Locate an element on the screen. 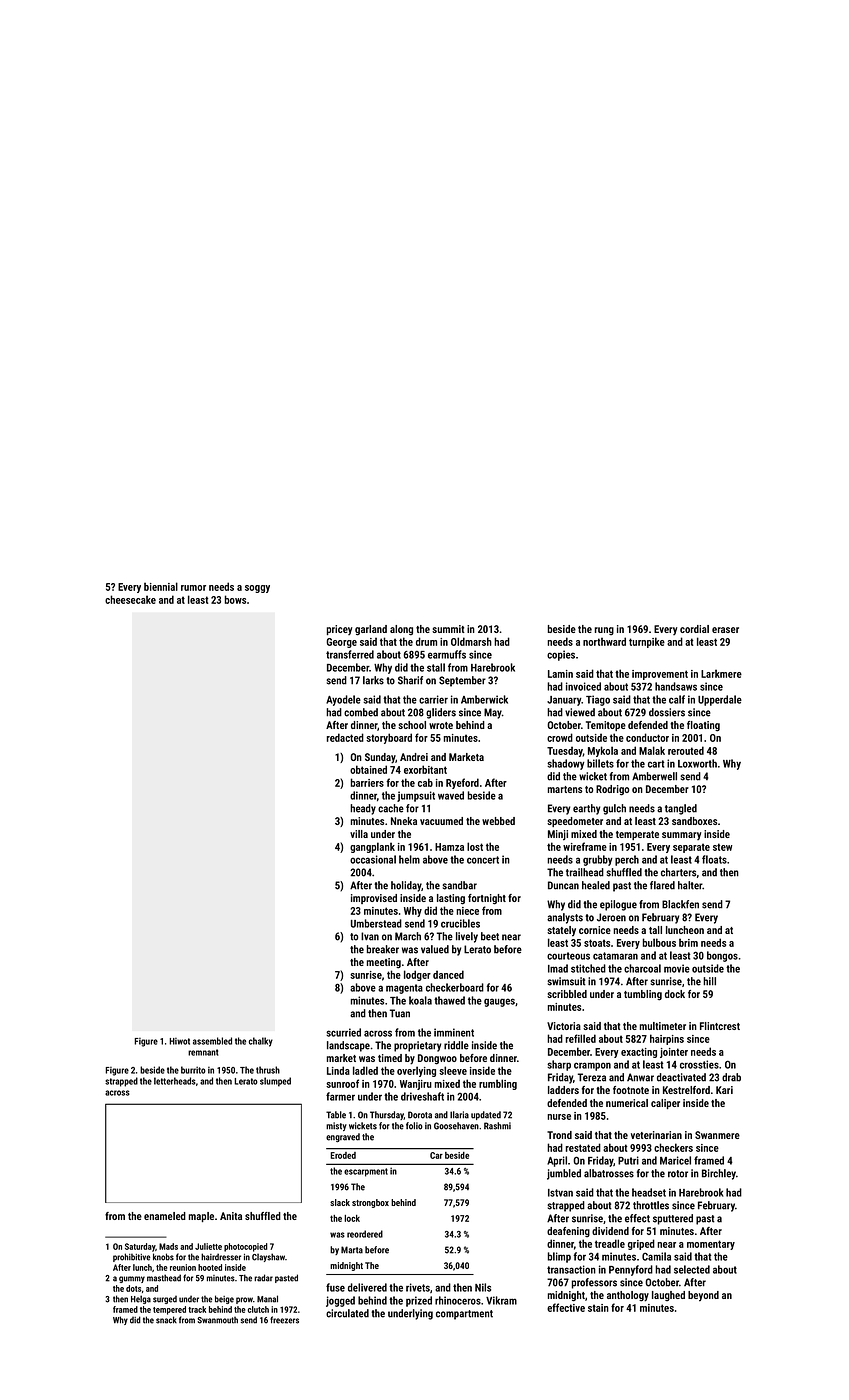  gangplank is located at coordinates (372, 847).
